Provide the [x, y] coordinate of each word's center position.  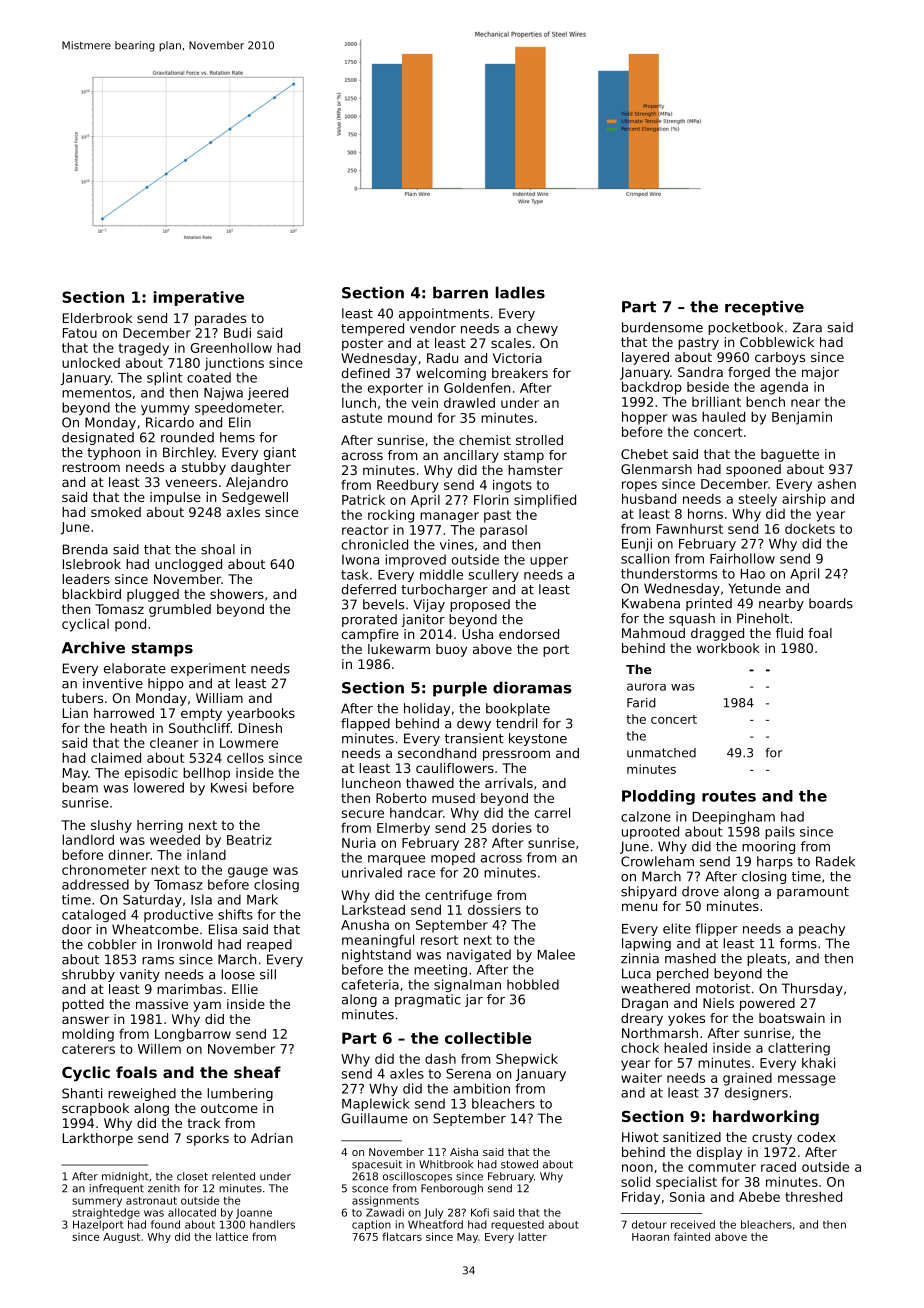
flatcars [402, 1236]
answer [85, 1020]
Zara [807, 327]
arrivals [509, 783]
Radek [835, 861]
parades [220, 319]
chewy [537, 329]
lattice [232, 1236]
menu [639, 907]
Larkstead [373, 909]
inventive [113, 683]
